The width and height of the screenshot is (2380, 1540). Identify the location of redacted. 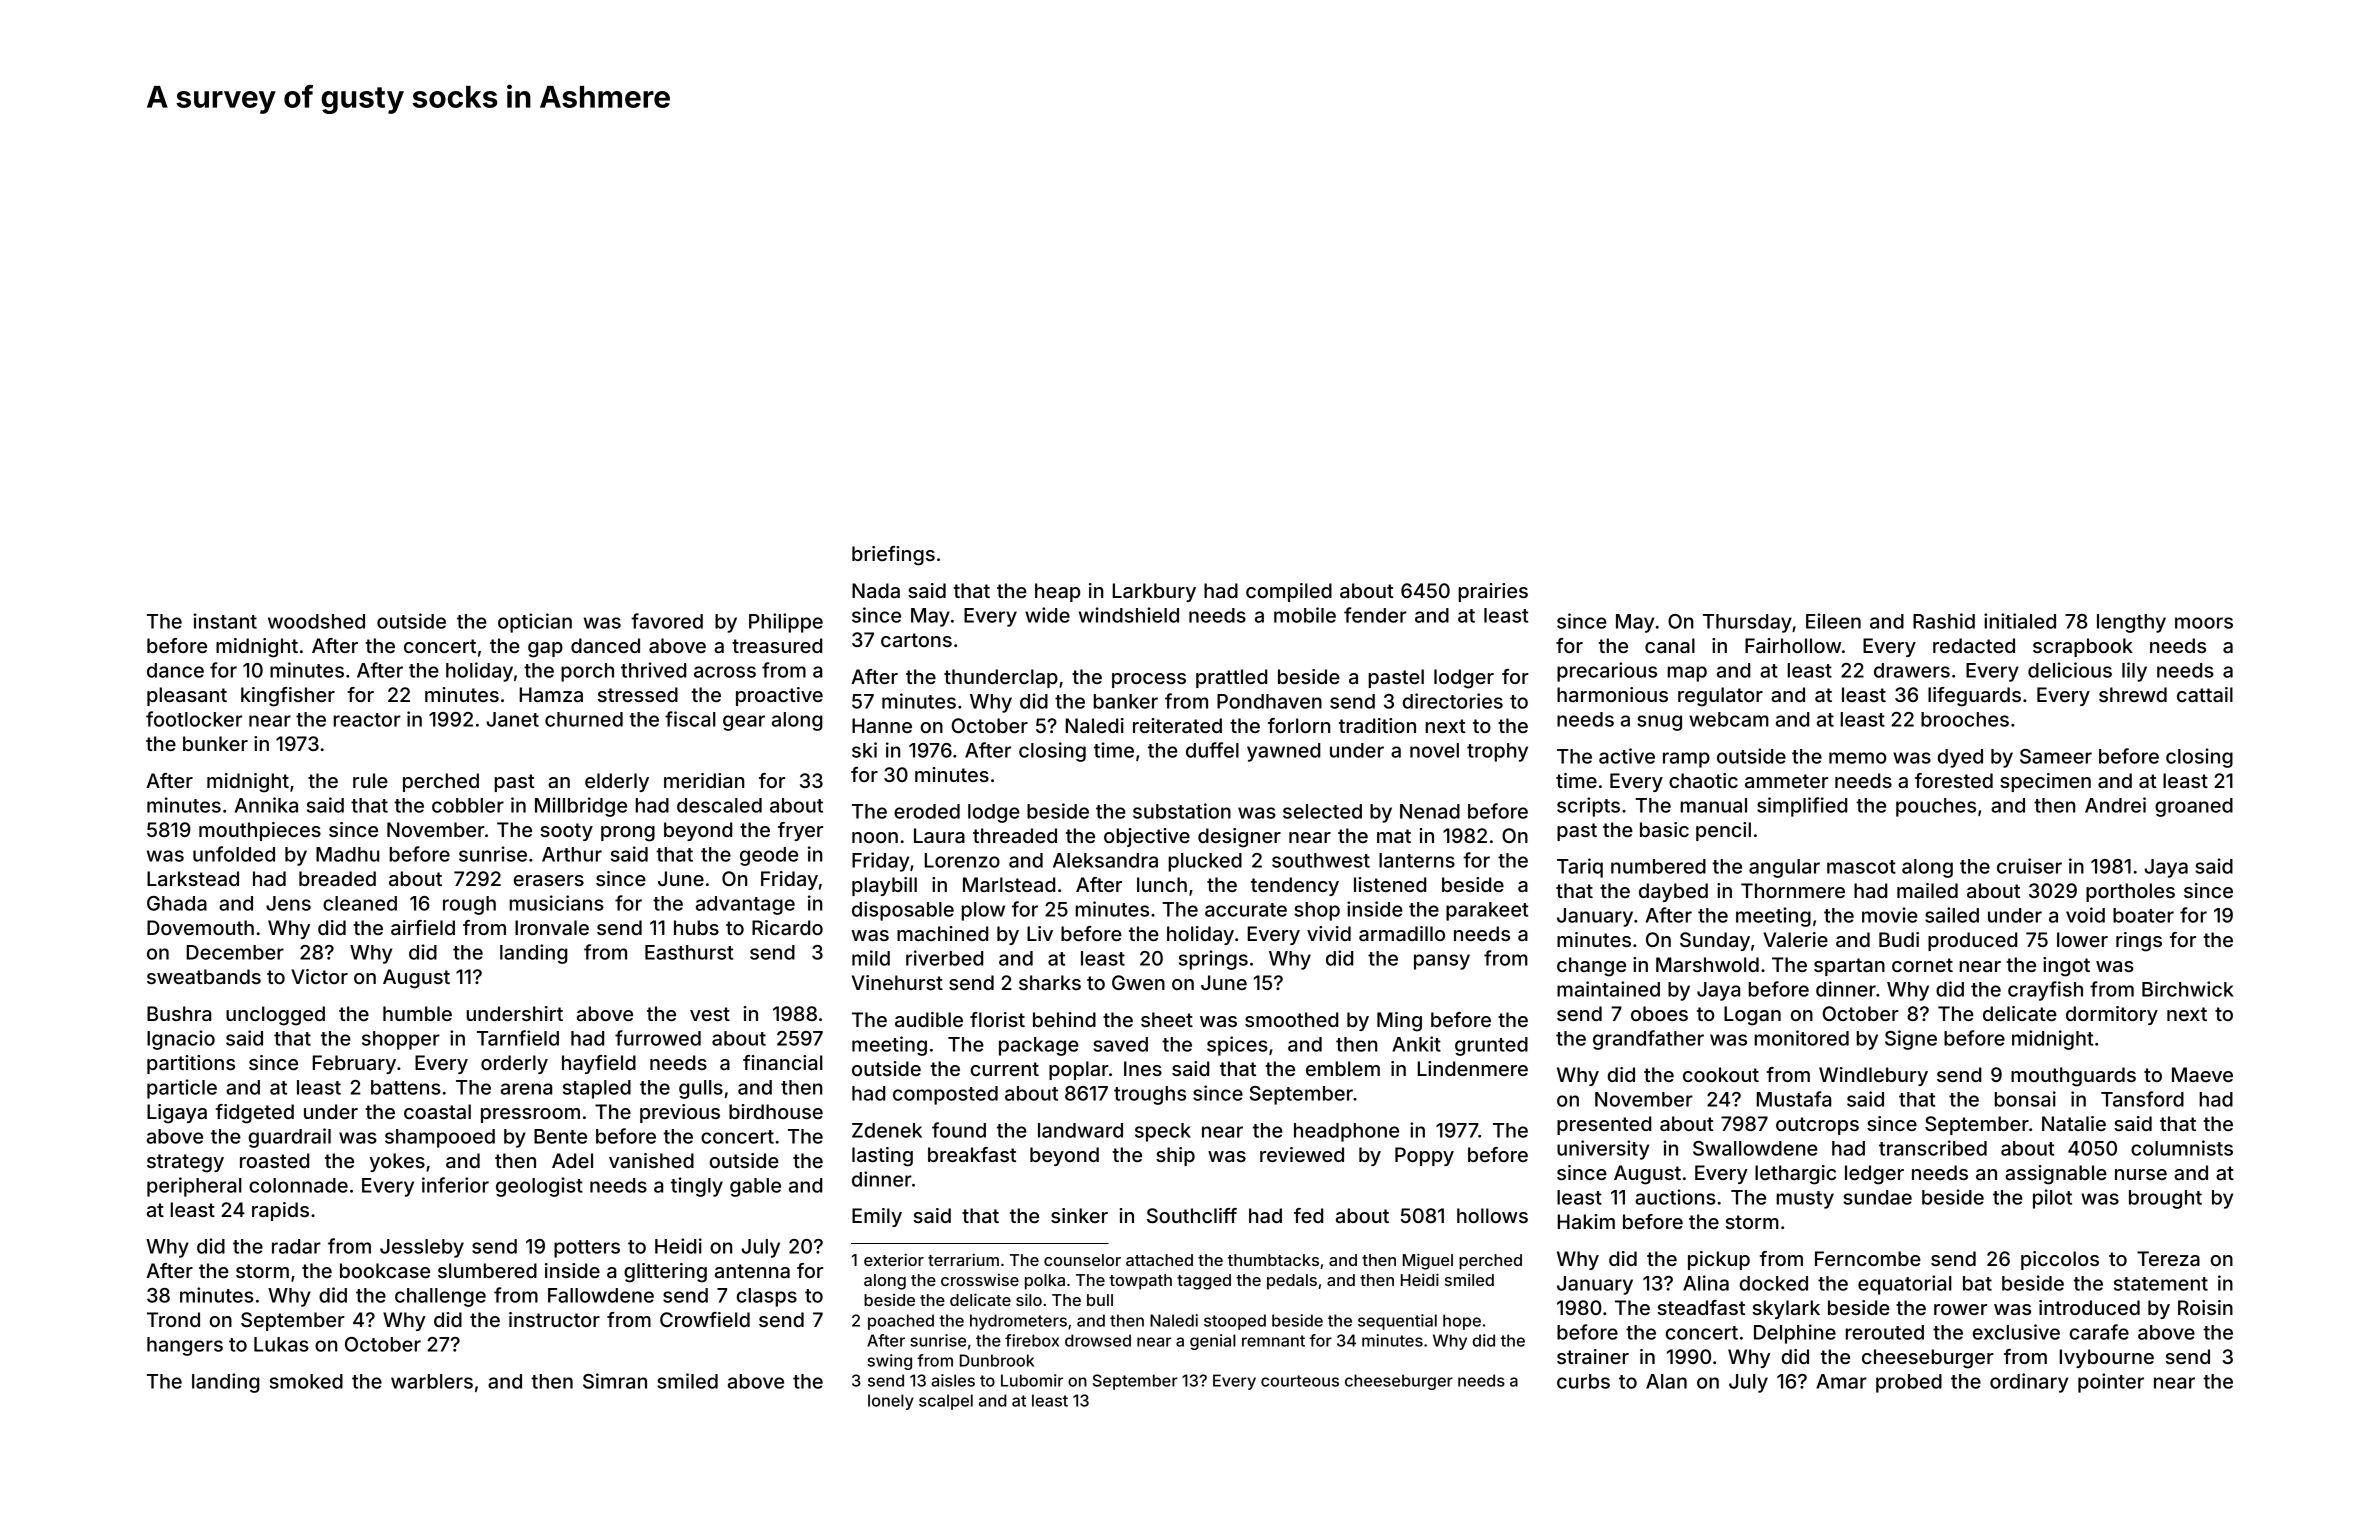
(1974, 645).
